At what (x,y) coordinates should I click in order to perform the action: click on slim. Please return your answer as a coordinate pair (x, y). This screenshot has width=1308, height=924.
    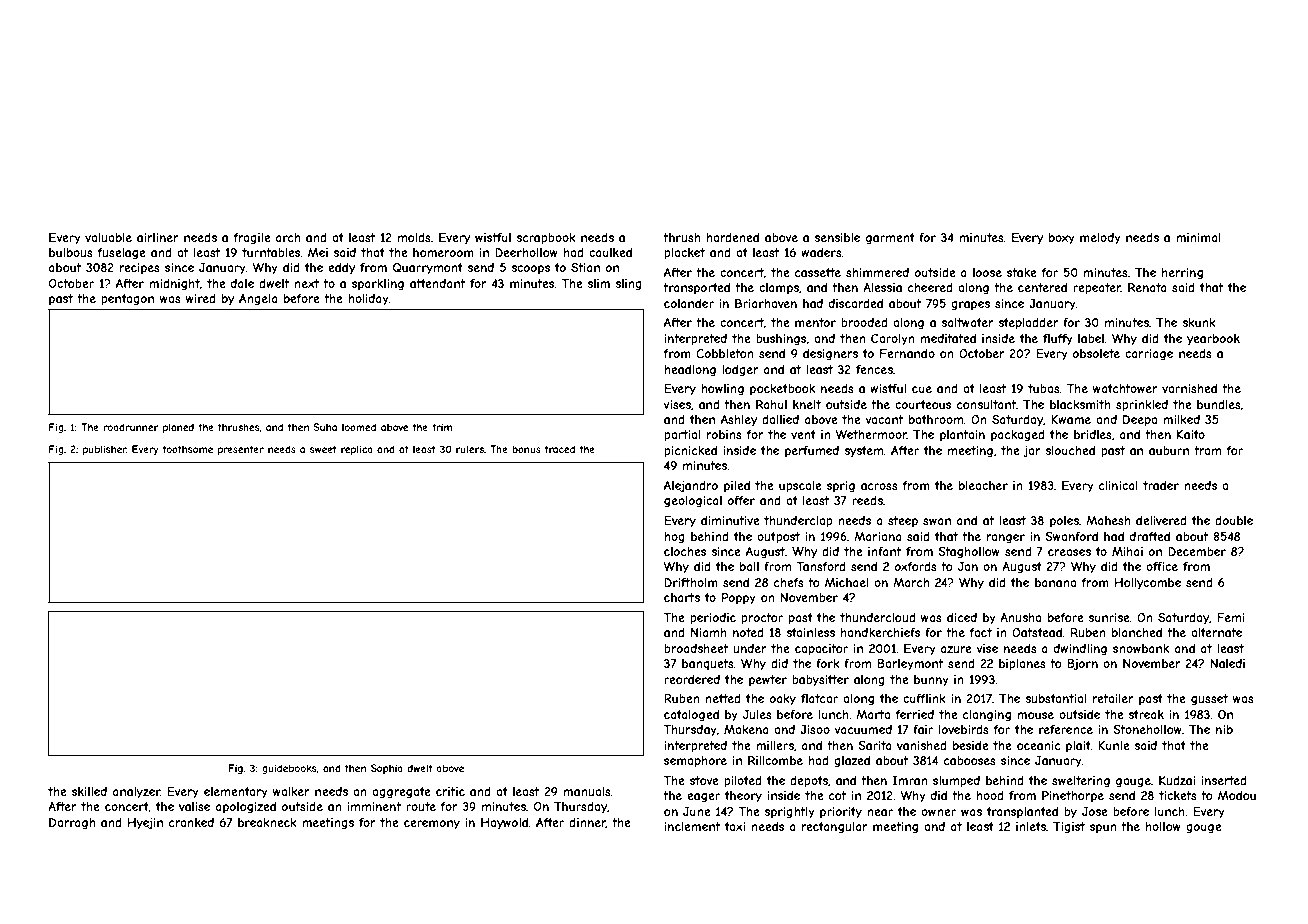
    Looking at the image, I should click on (598, 283).
